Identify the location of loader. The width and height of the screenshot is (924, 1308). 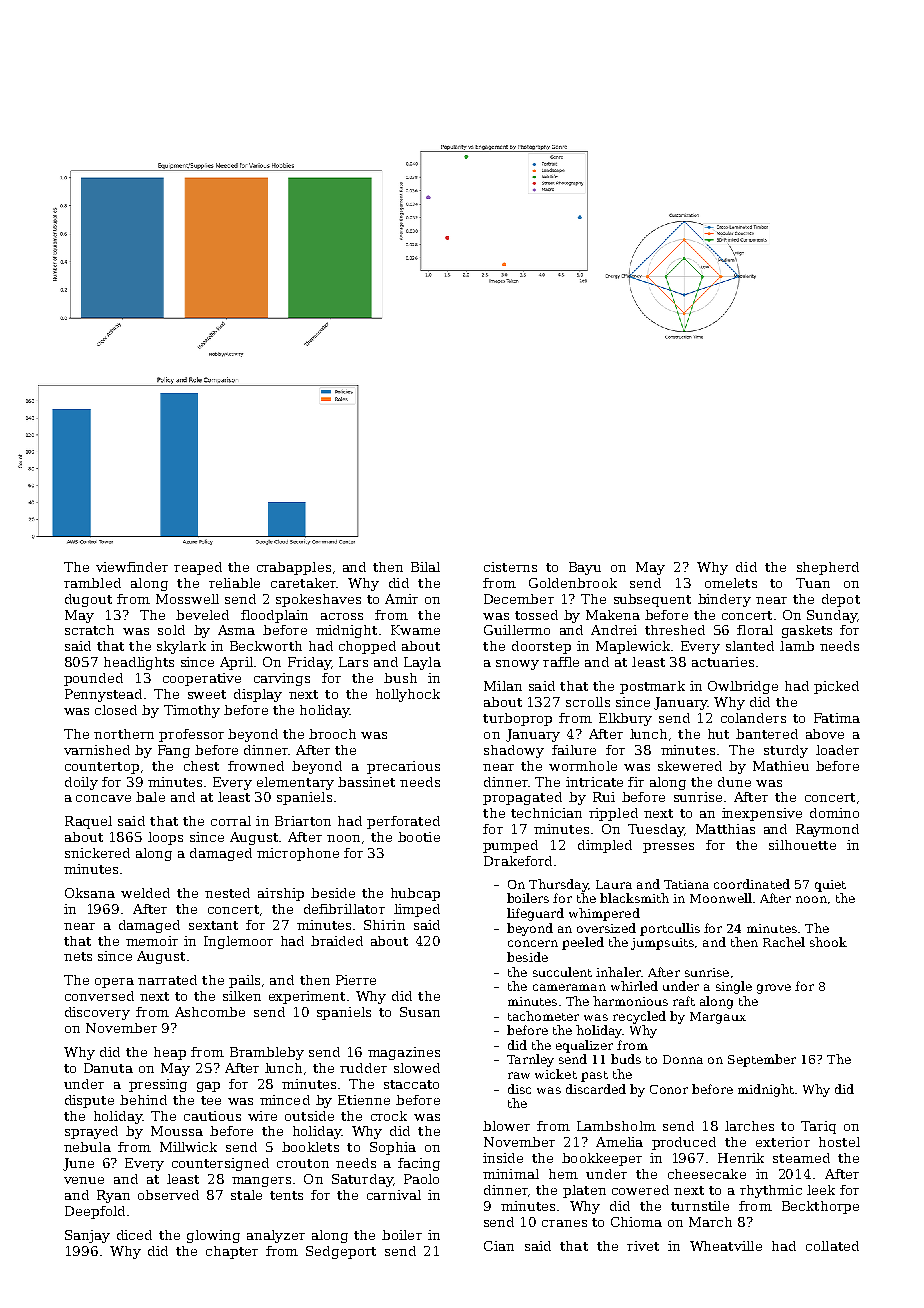
(837, 750).
